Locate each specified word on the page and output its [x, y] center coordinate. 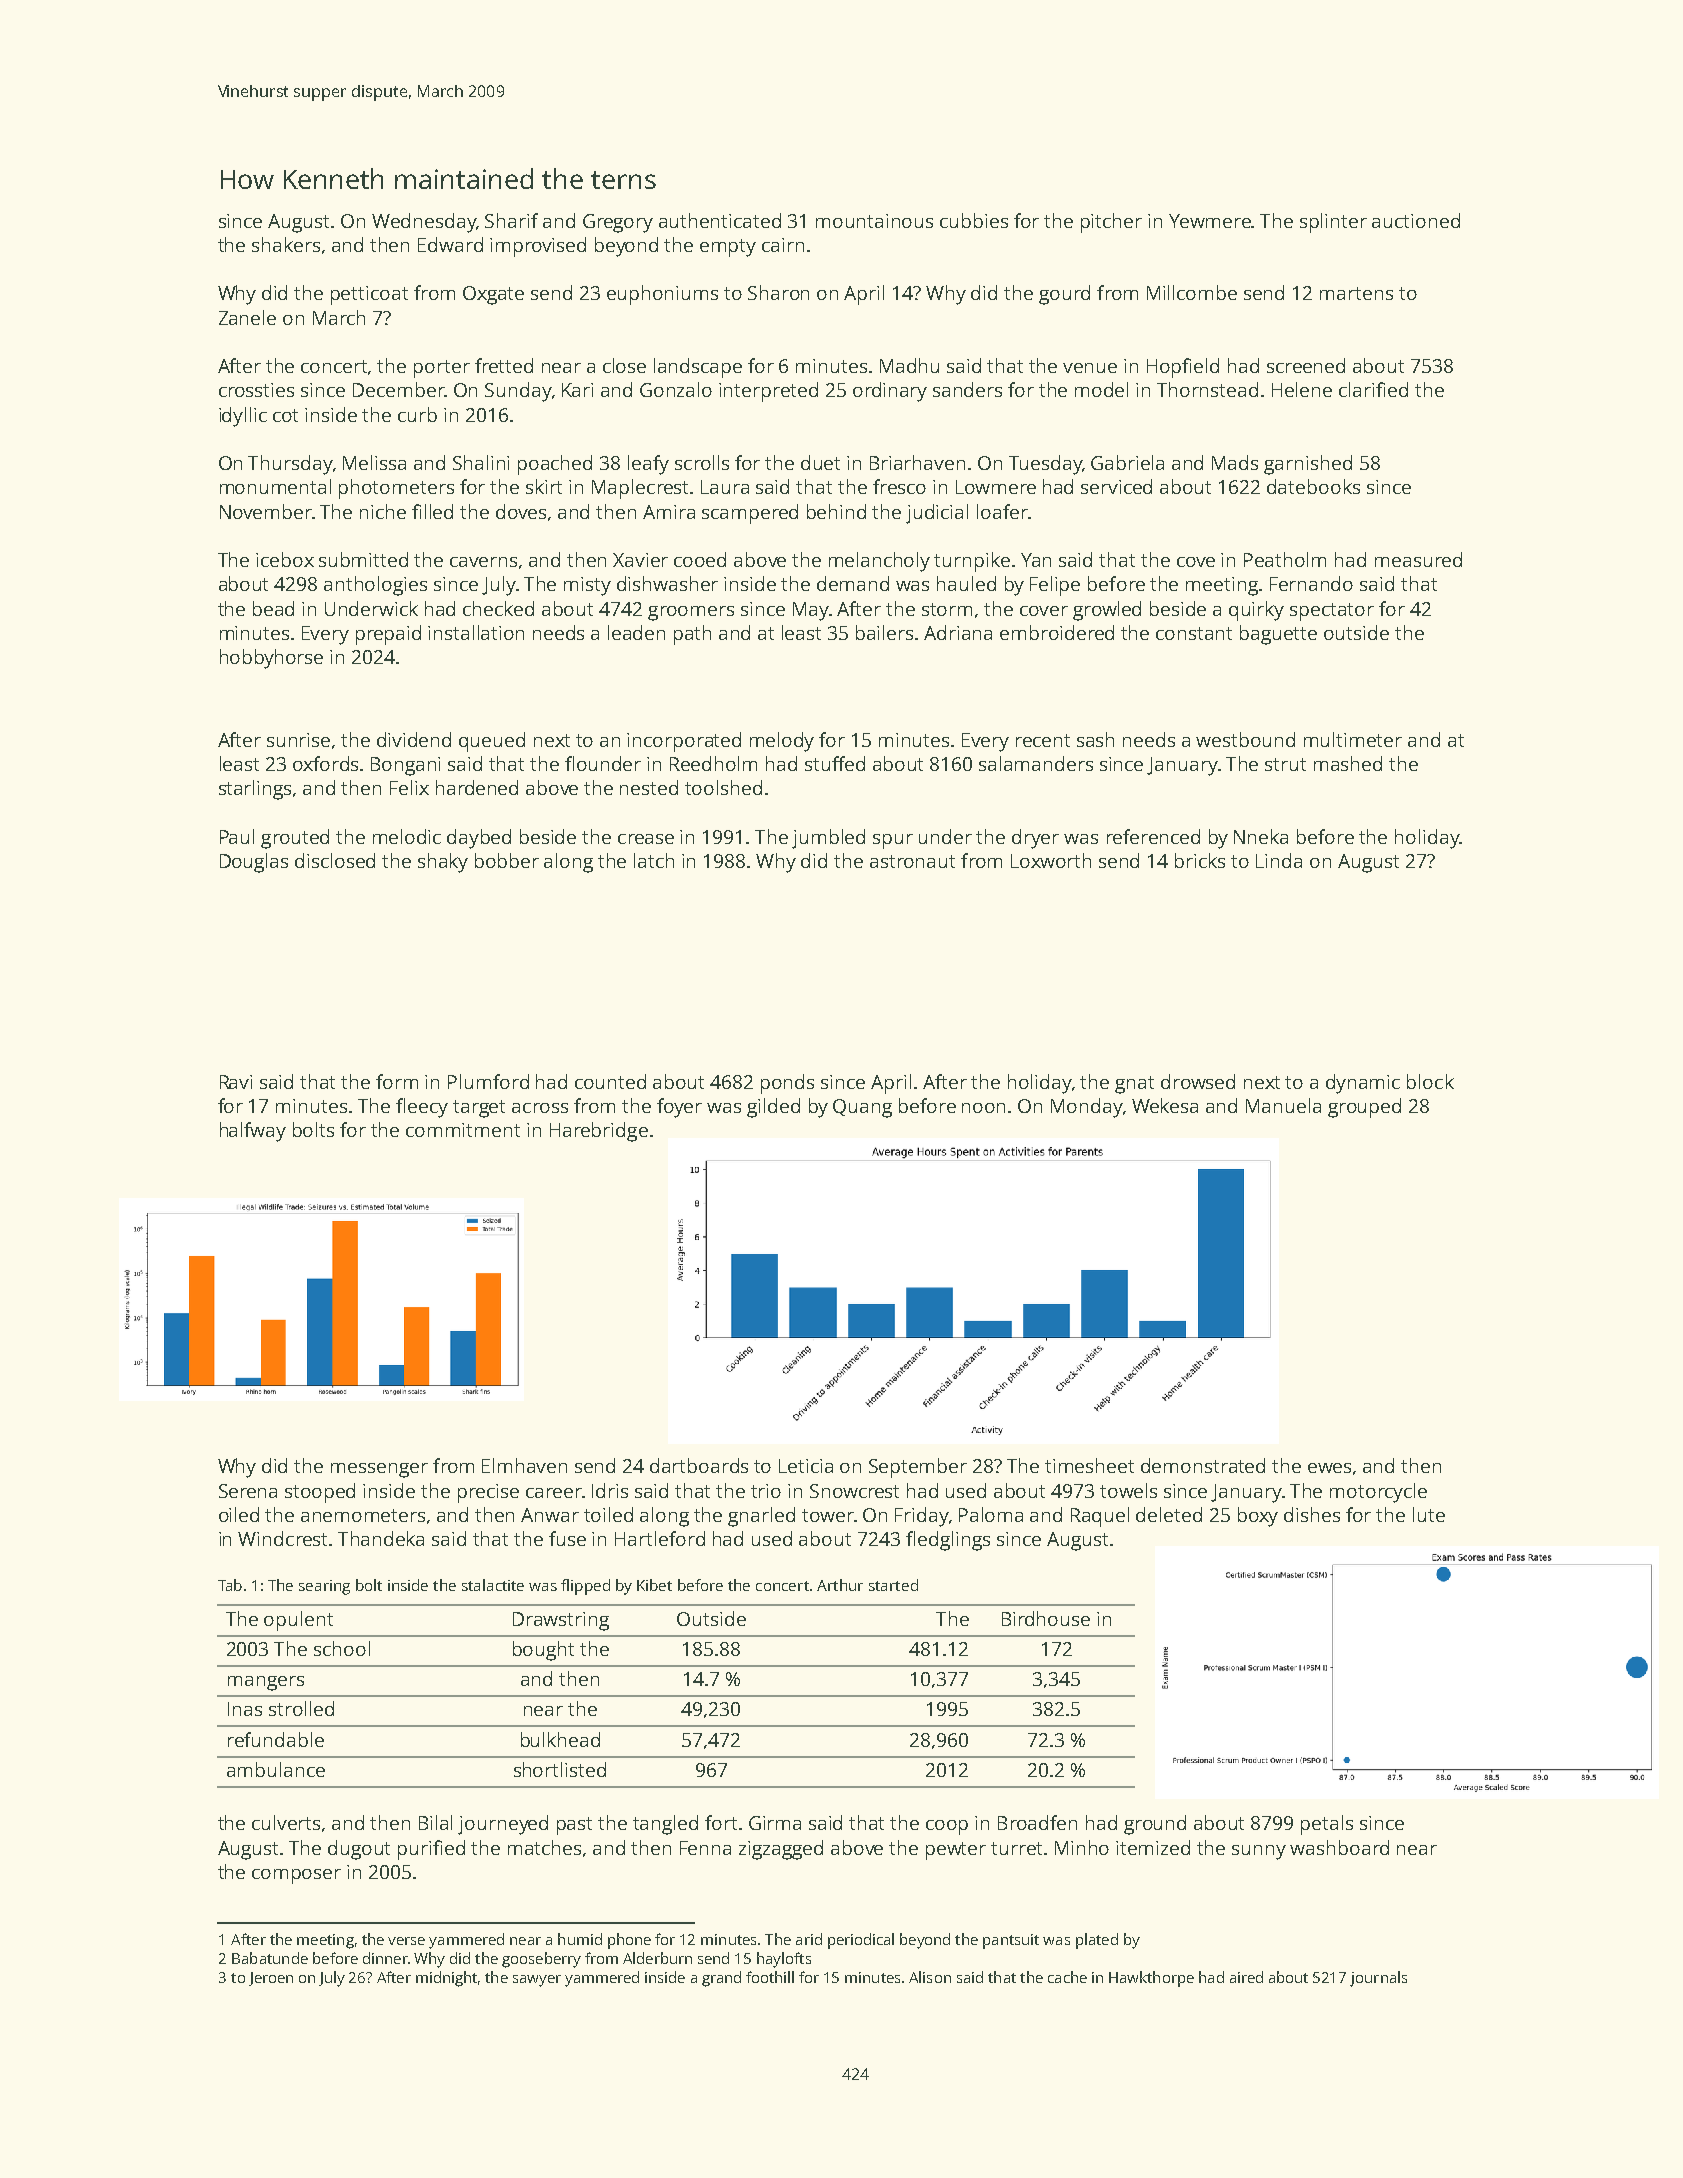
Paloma [991, 1514]
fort [721, 1822]
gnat [1134, 1085]
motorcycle [1378, 1493]
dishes [1312, 1514]
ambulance [276, 1769]
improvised [538, 247]
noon [983, 1108]
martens [1356, 293]
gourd [1064, 295]
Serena [248, 1491]
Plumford [488, 1081]
